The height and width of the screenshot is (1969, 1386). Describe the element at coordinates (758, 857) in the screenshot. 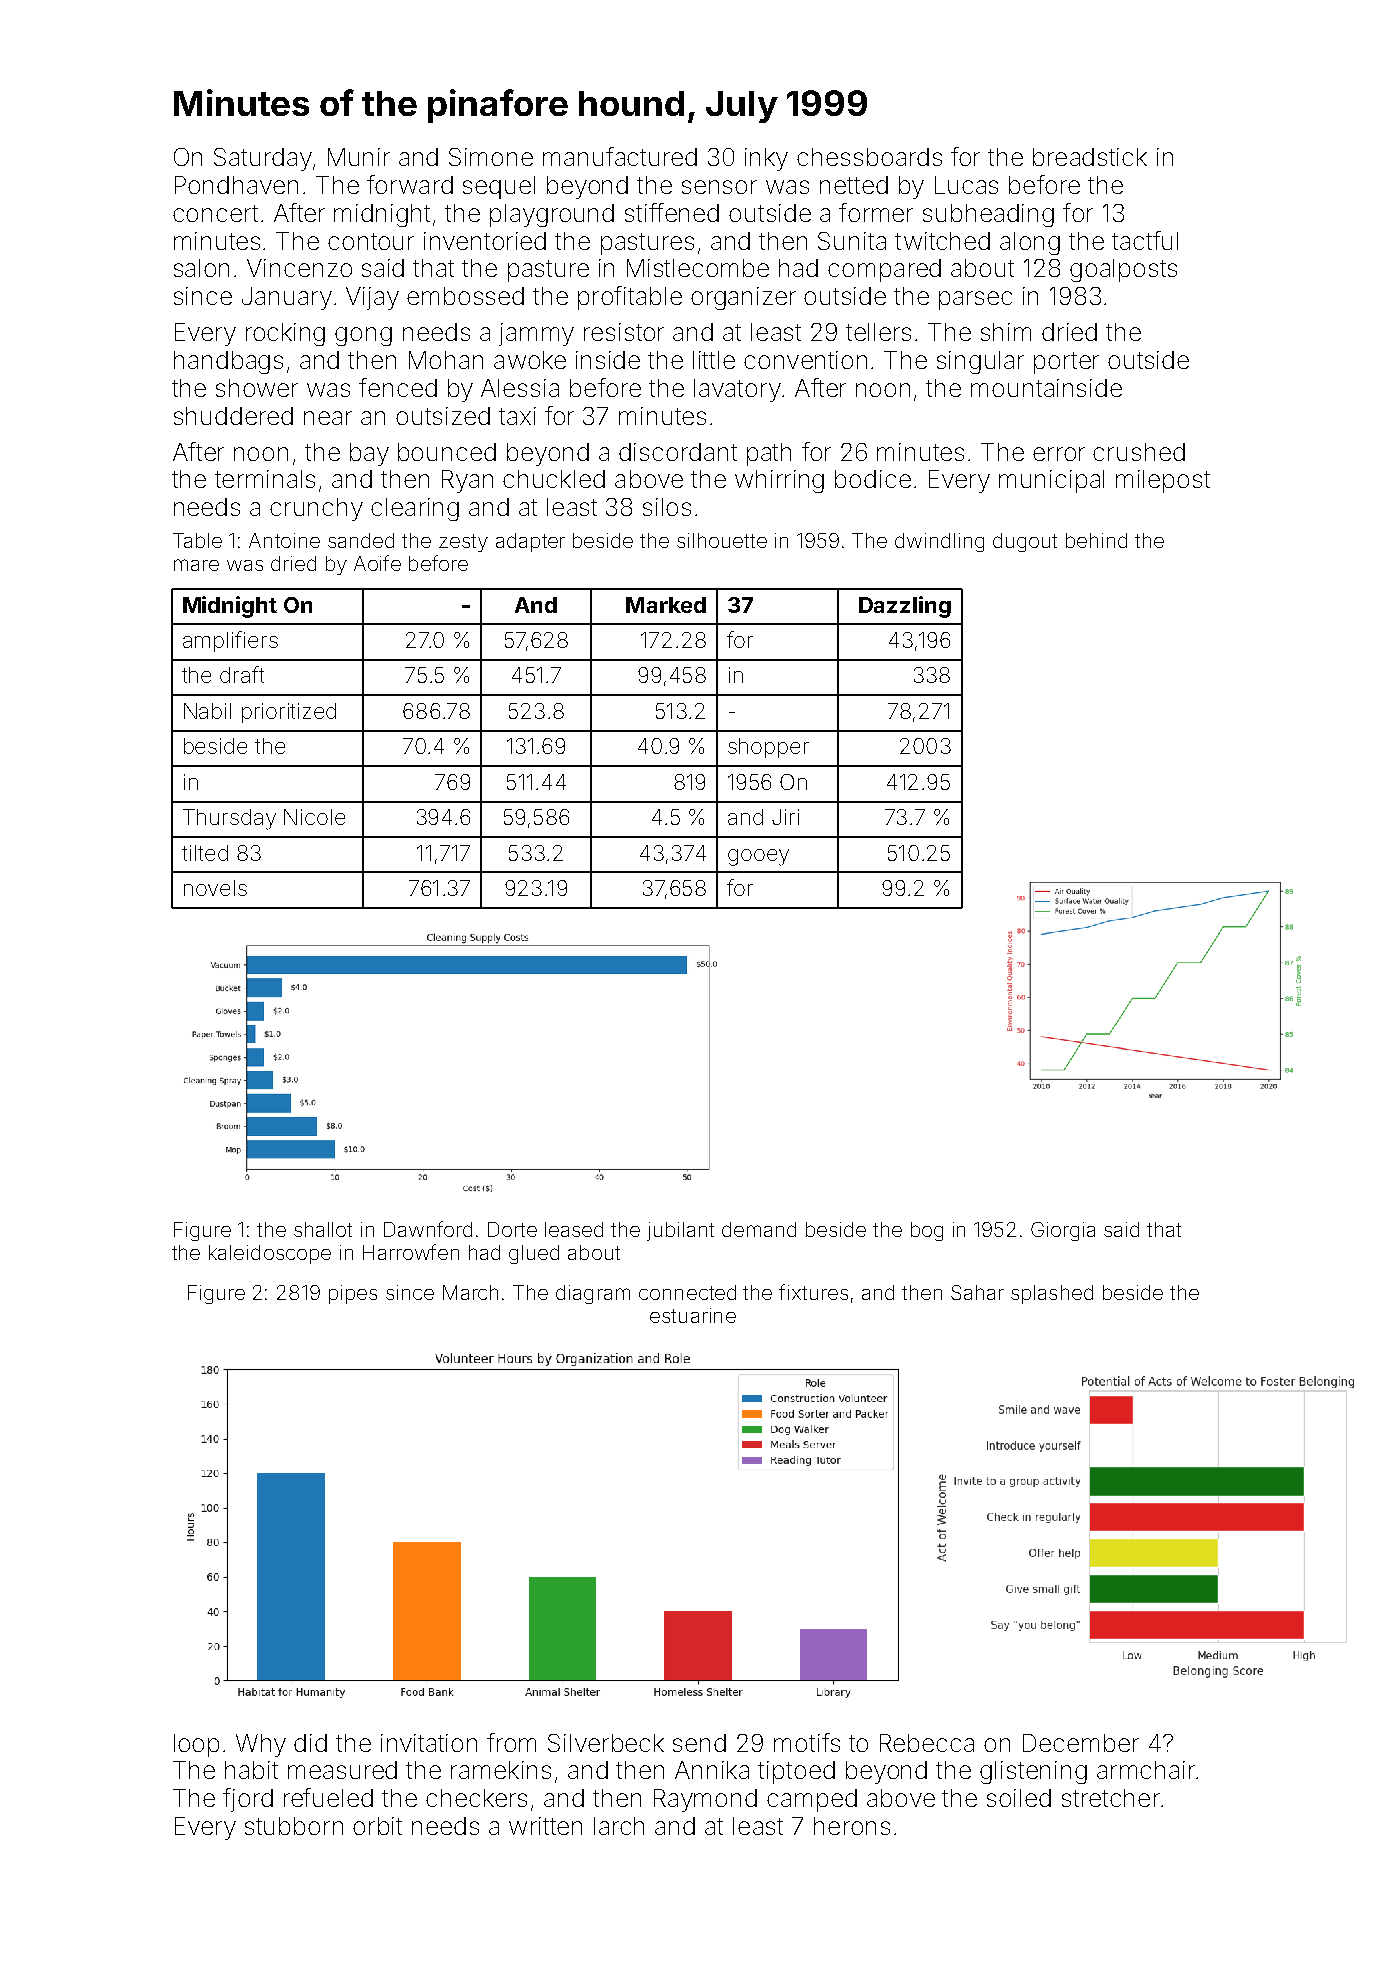

I see `gooey` at that location.
